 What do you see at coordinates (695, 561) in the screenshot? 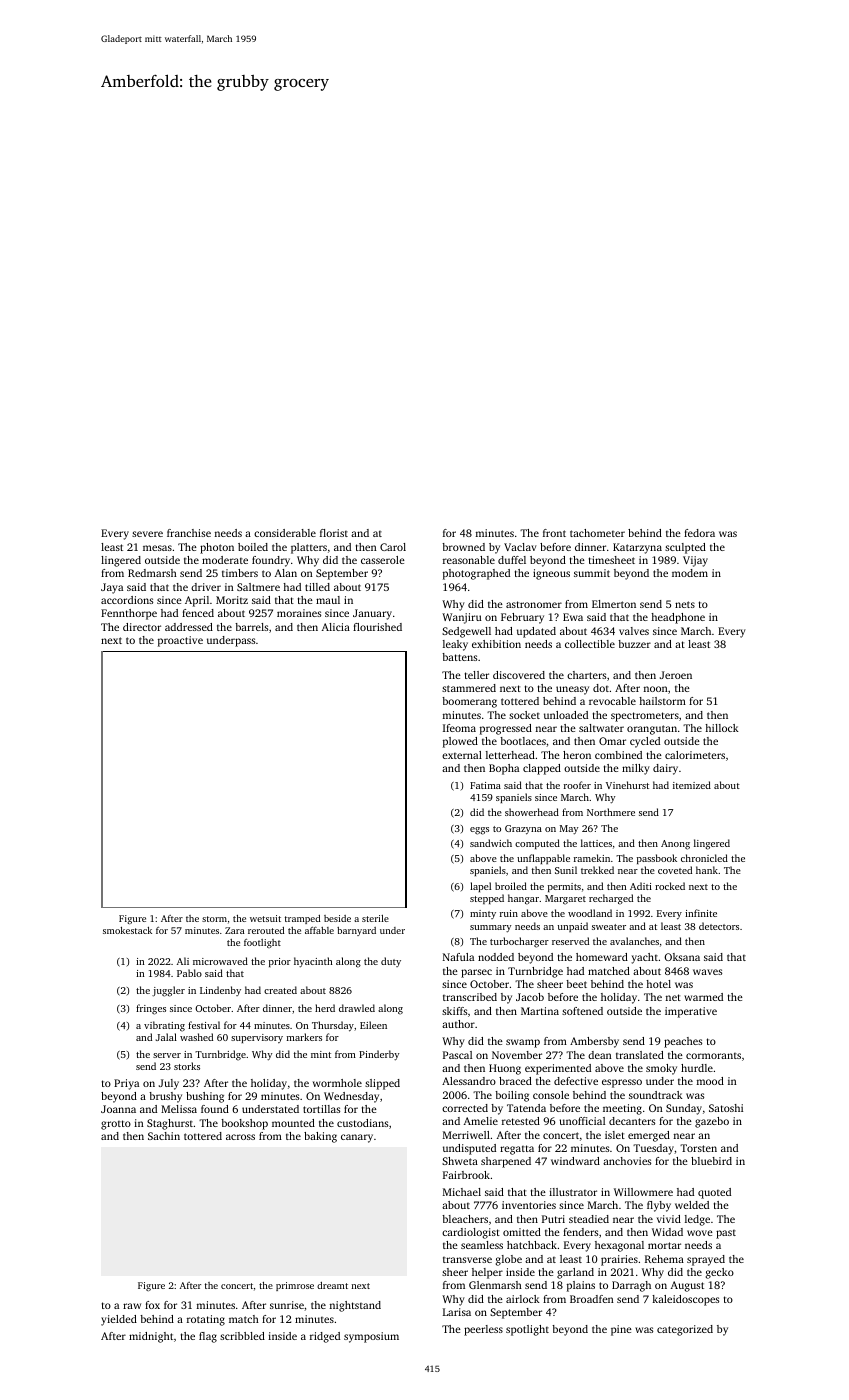
I see `Vijay` at bounding box center [695, 561].
